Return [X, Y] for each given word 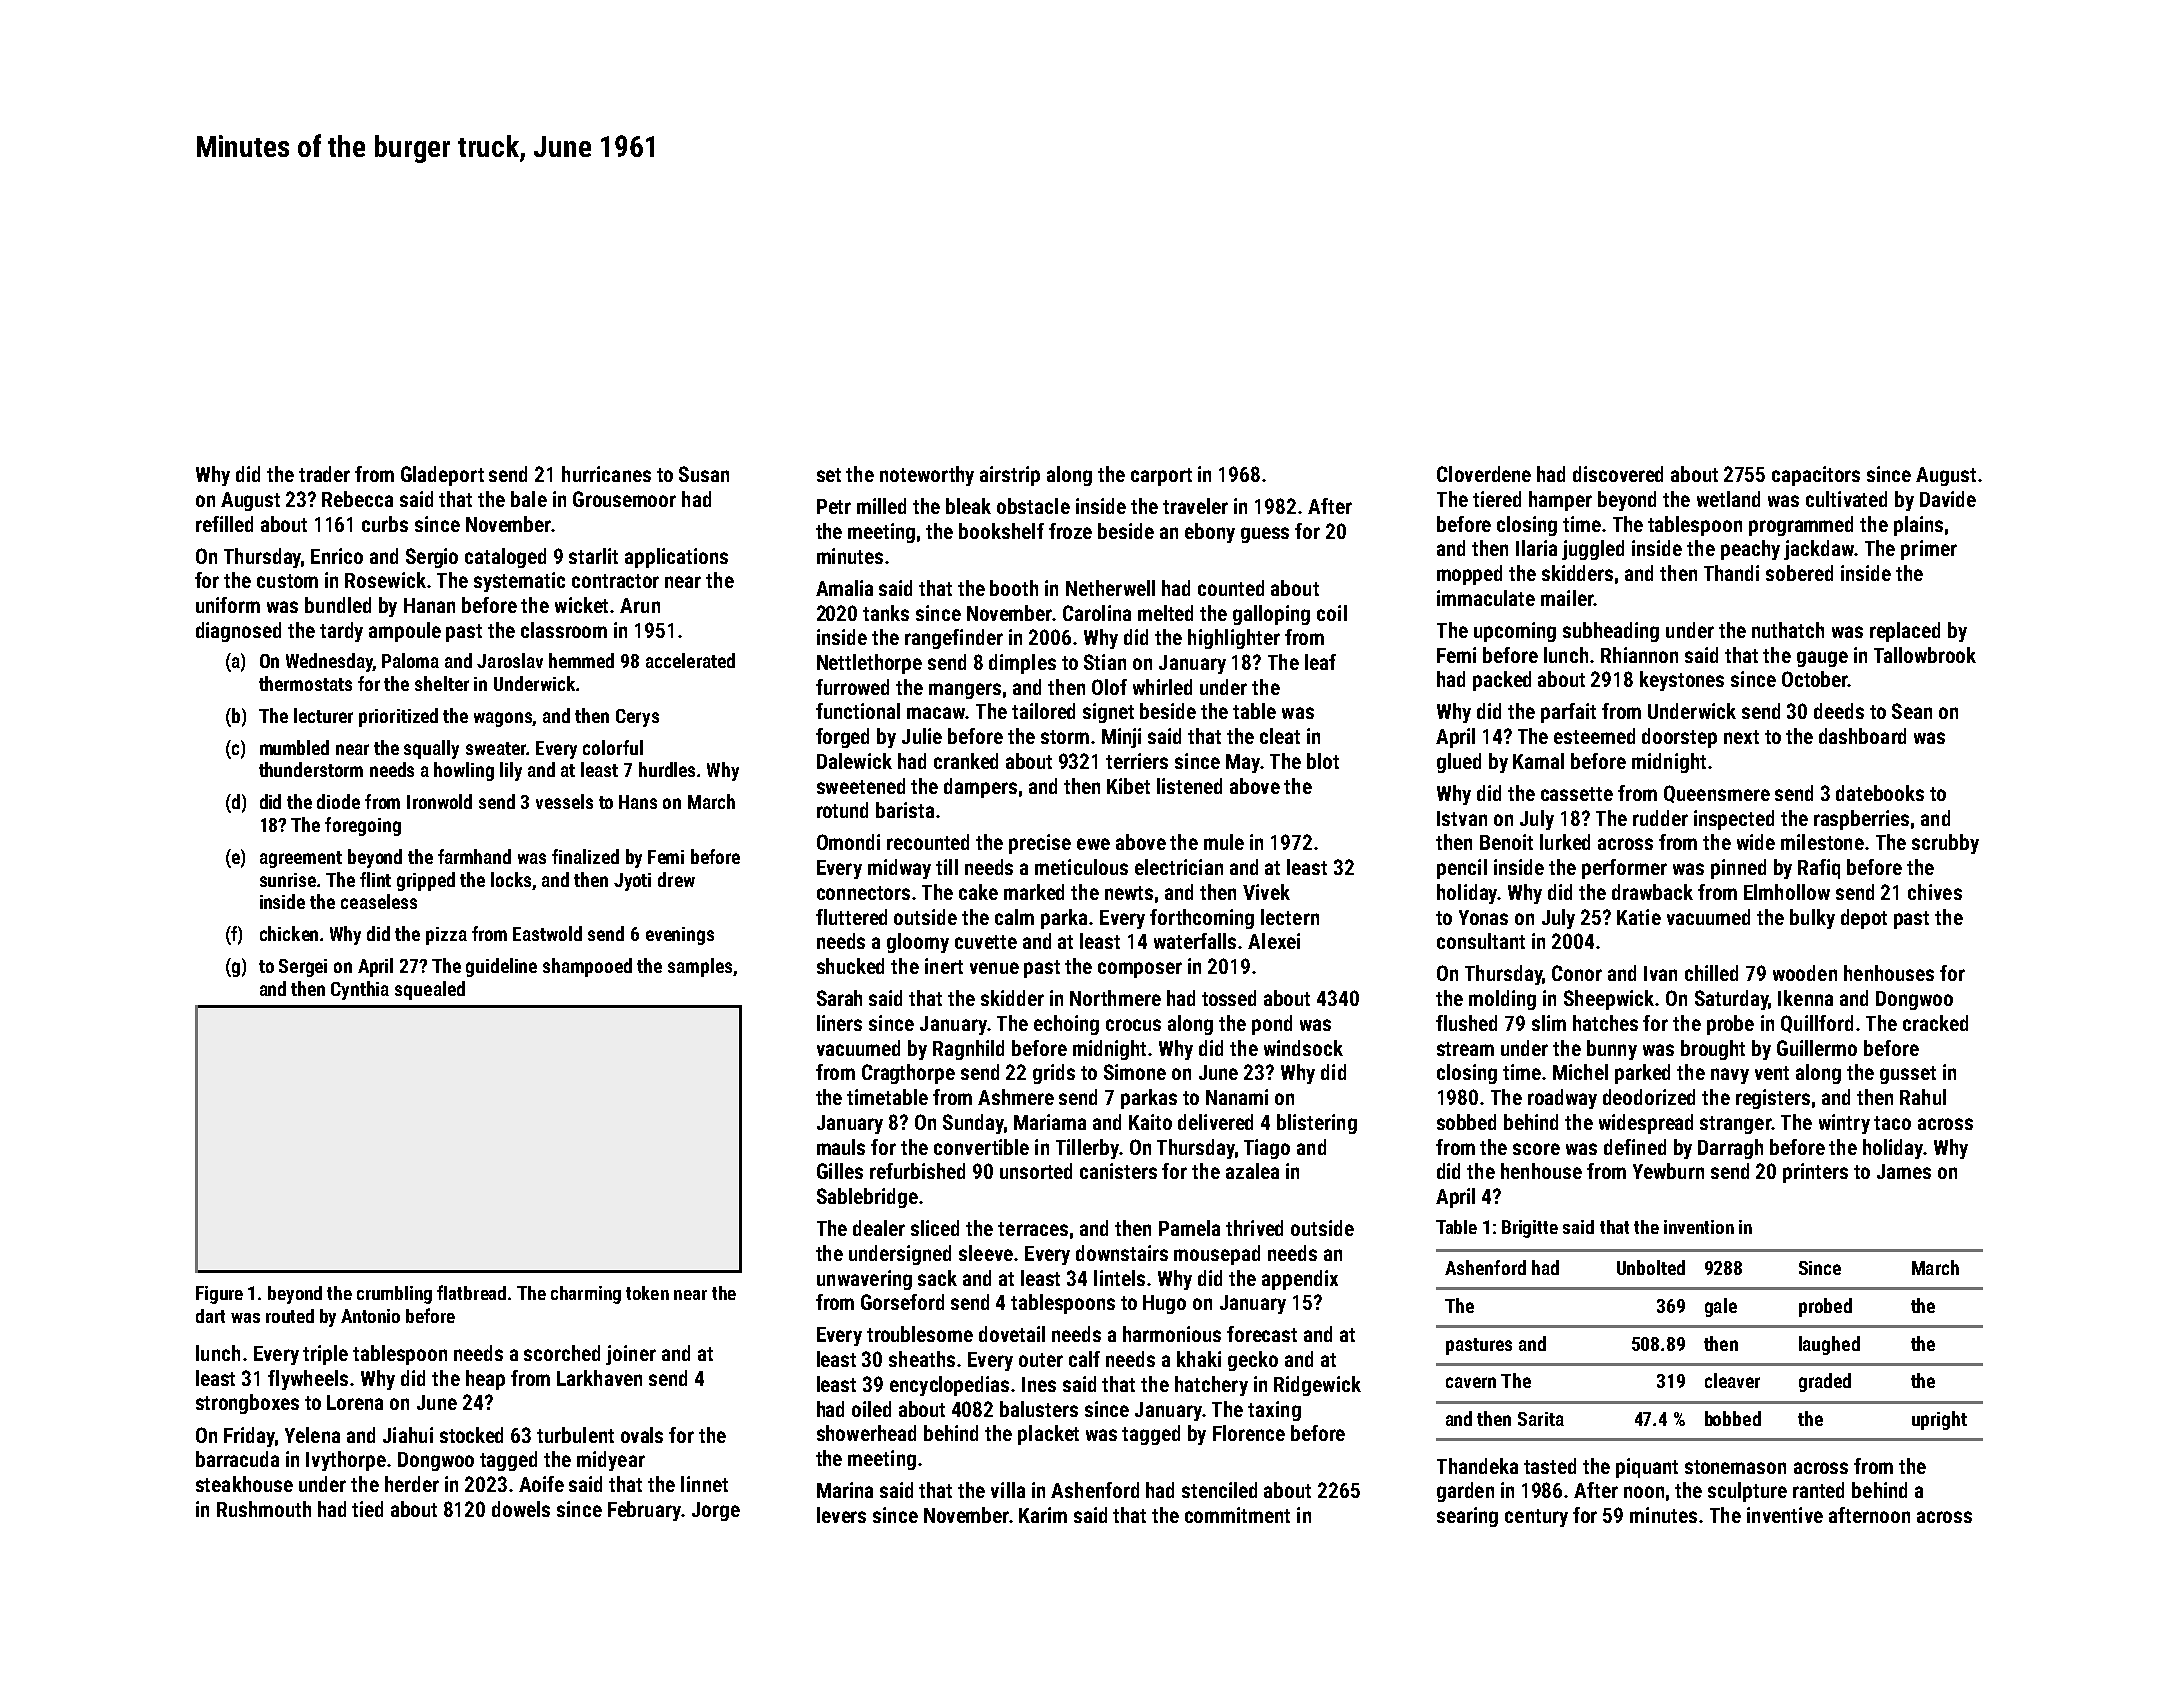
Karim [1043, 1515]
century [1536, 1518]
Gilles [840, 1171]
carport [1161, 477]
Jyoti [632, 882]
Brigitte [1530, 1229]
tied [367, 1509]
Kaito [1150, 1122]
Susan [704, 474]
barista [905, 810]
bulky [1812, 919]
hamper [1560, 501]
